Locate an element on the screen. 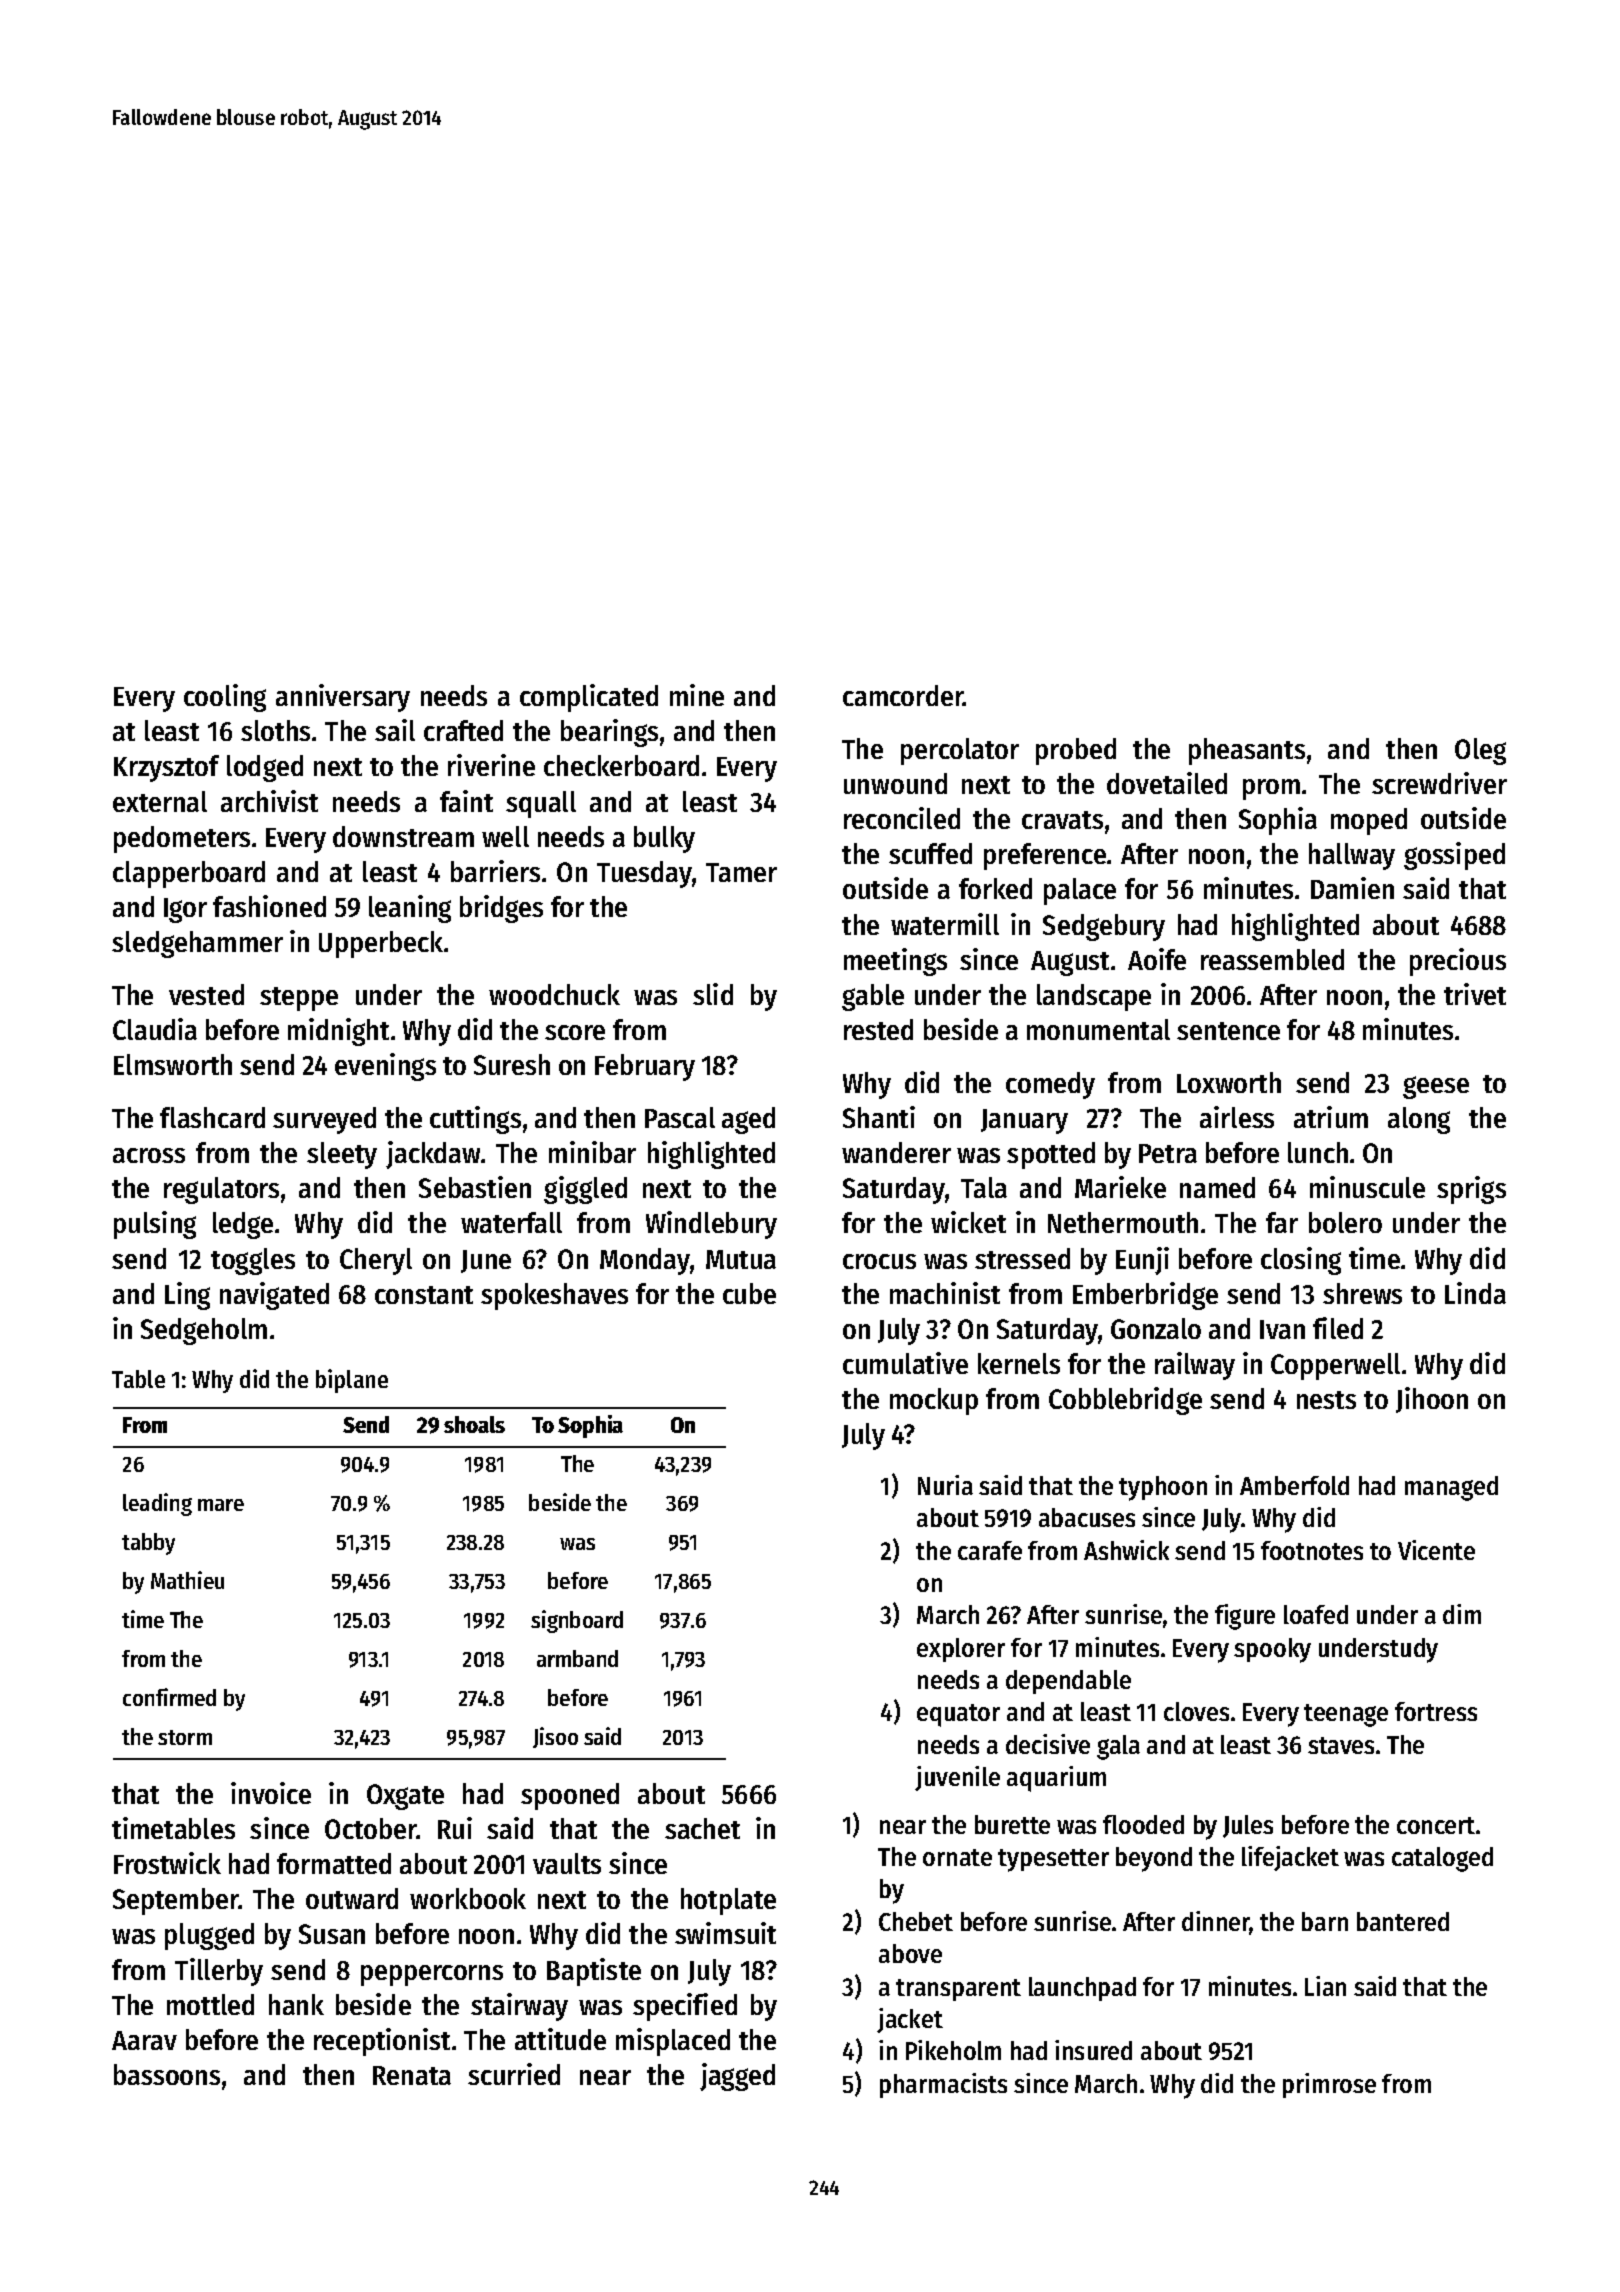 Image resolution: width=1620 pixels, height=2292 pixels. receptionist is located at coordinates (382, 2042).
